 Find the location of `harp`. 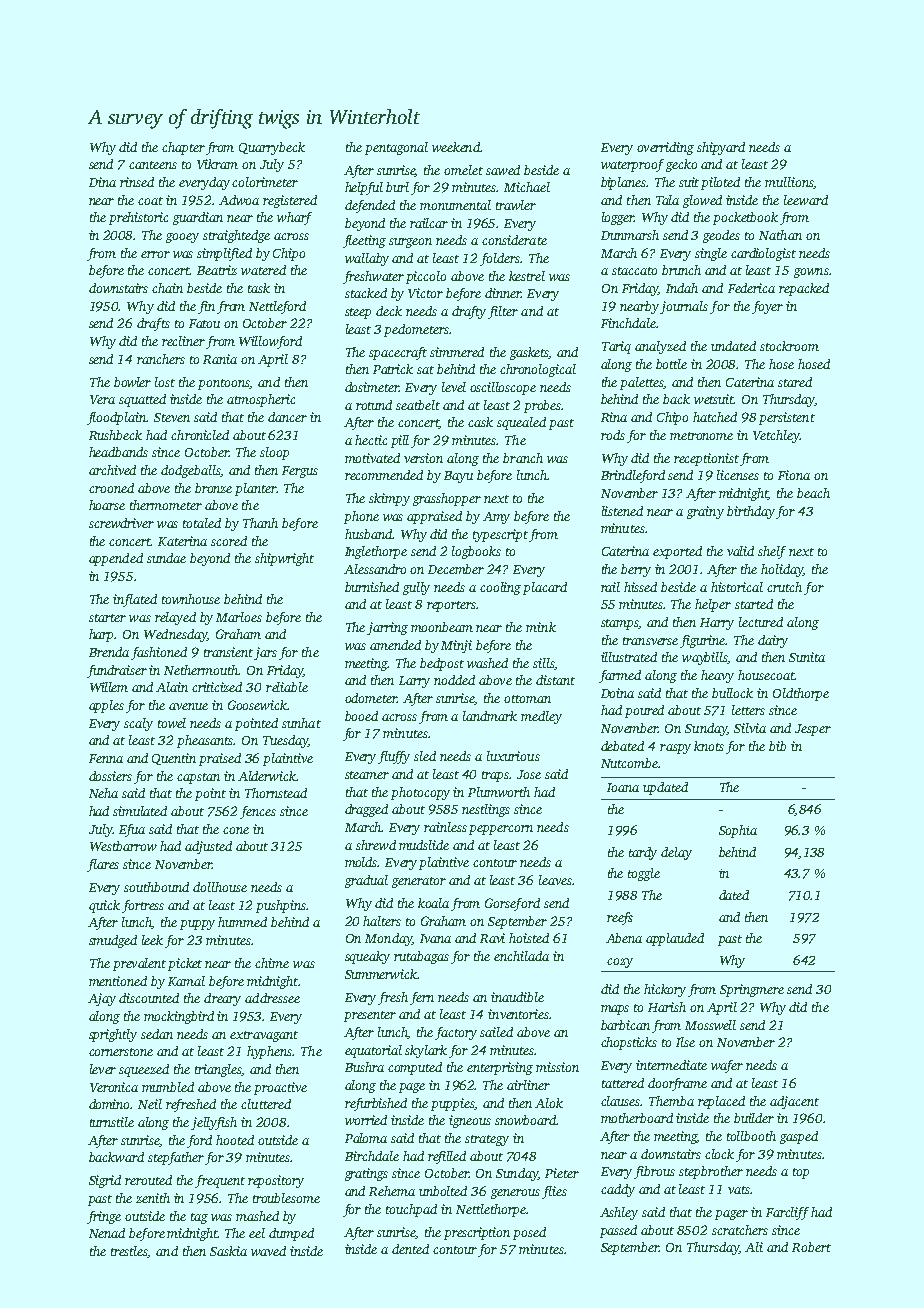

harp is located at coordinates (102, 635).
